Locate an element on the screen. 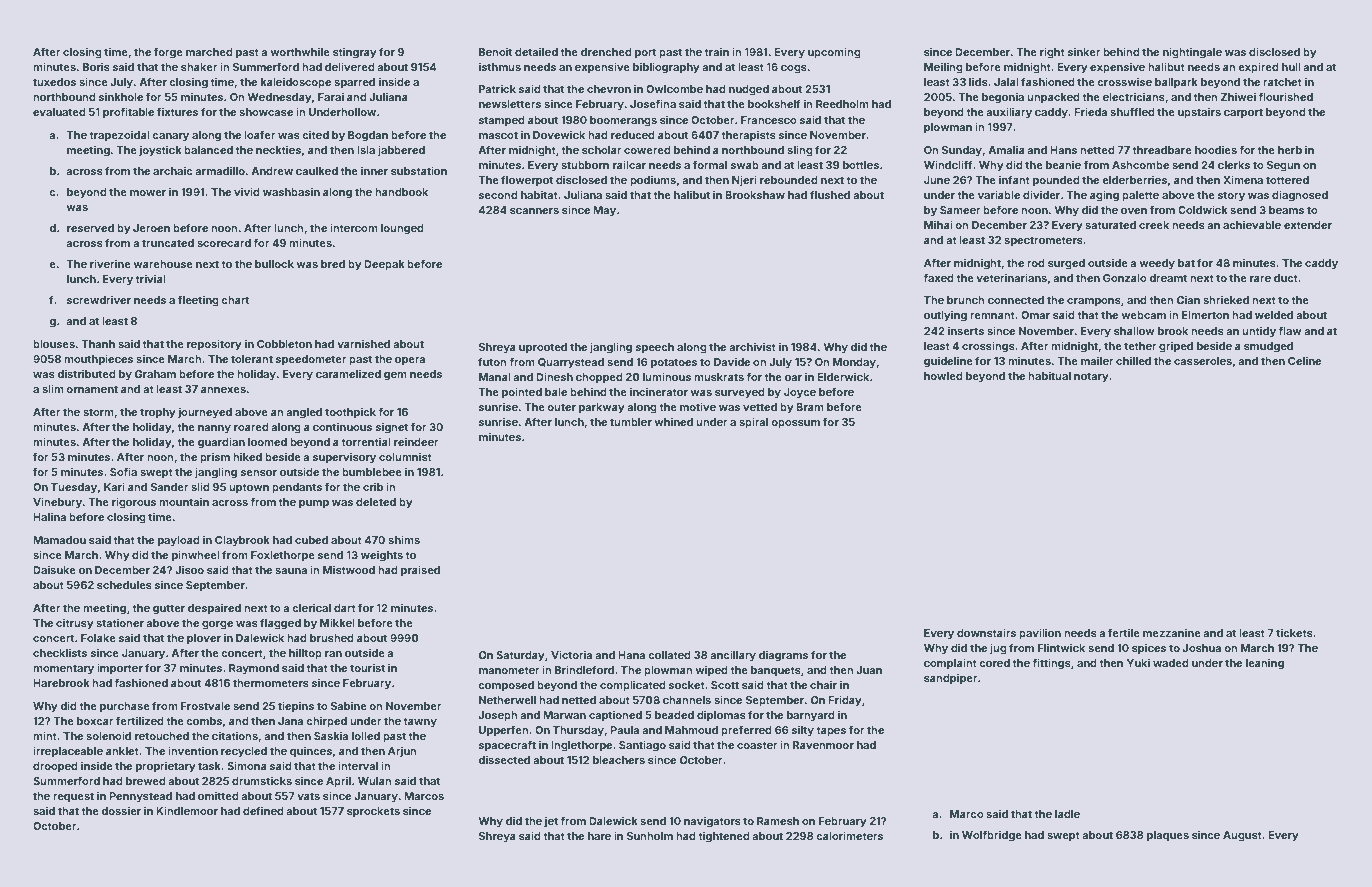  silty is located at coordinates (803, 730).
